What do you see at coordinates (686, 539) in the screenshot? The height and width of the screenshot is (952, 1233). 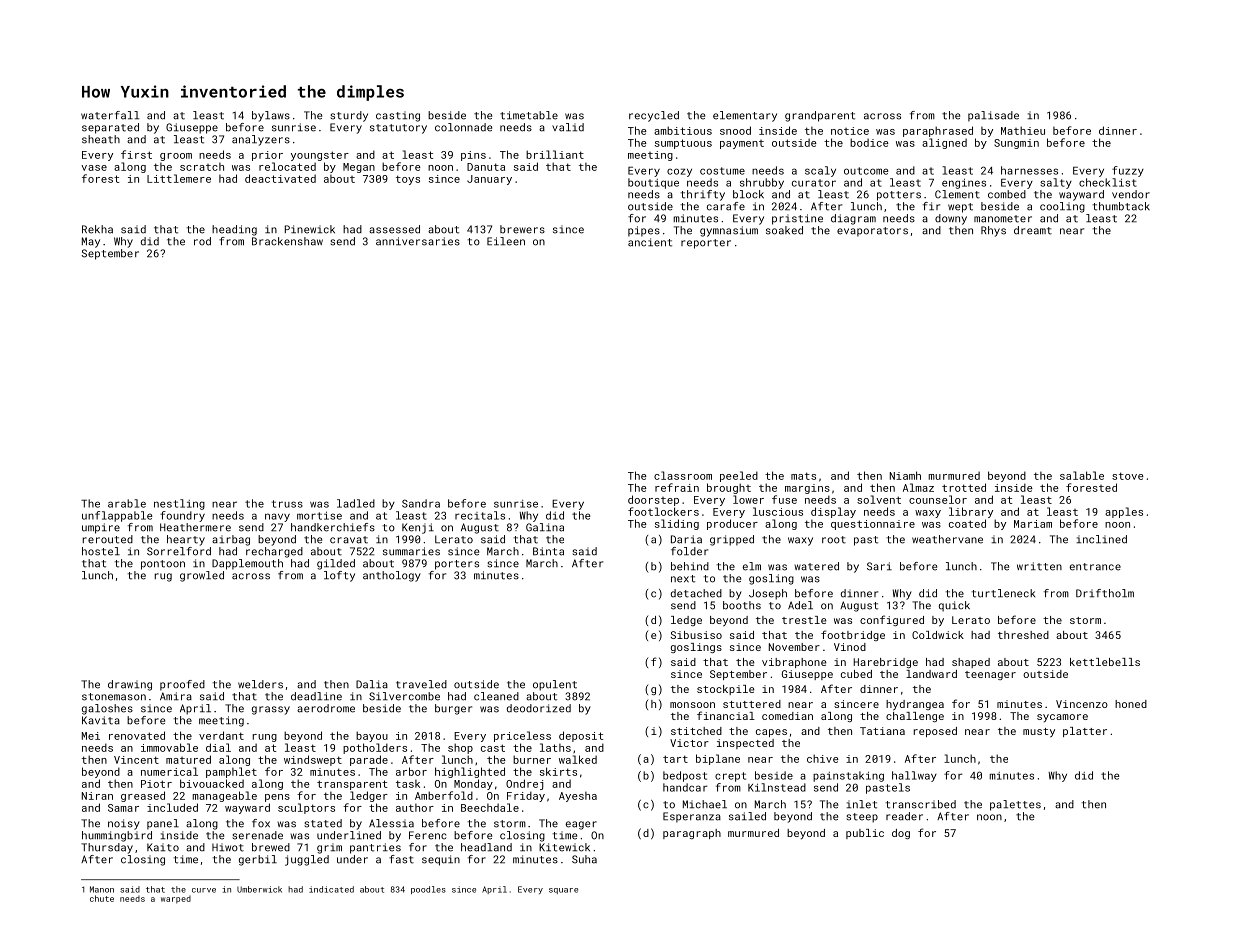 I see `Daria` at bounding box center [686, 539].
